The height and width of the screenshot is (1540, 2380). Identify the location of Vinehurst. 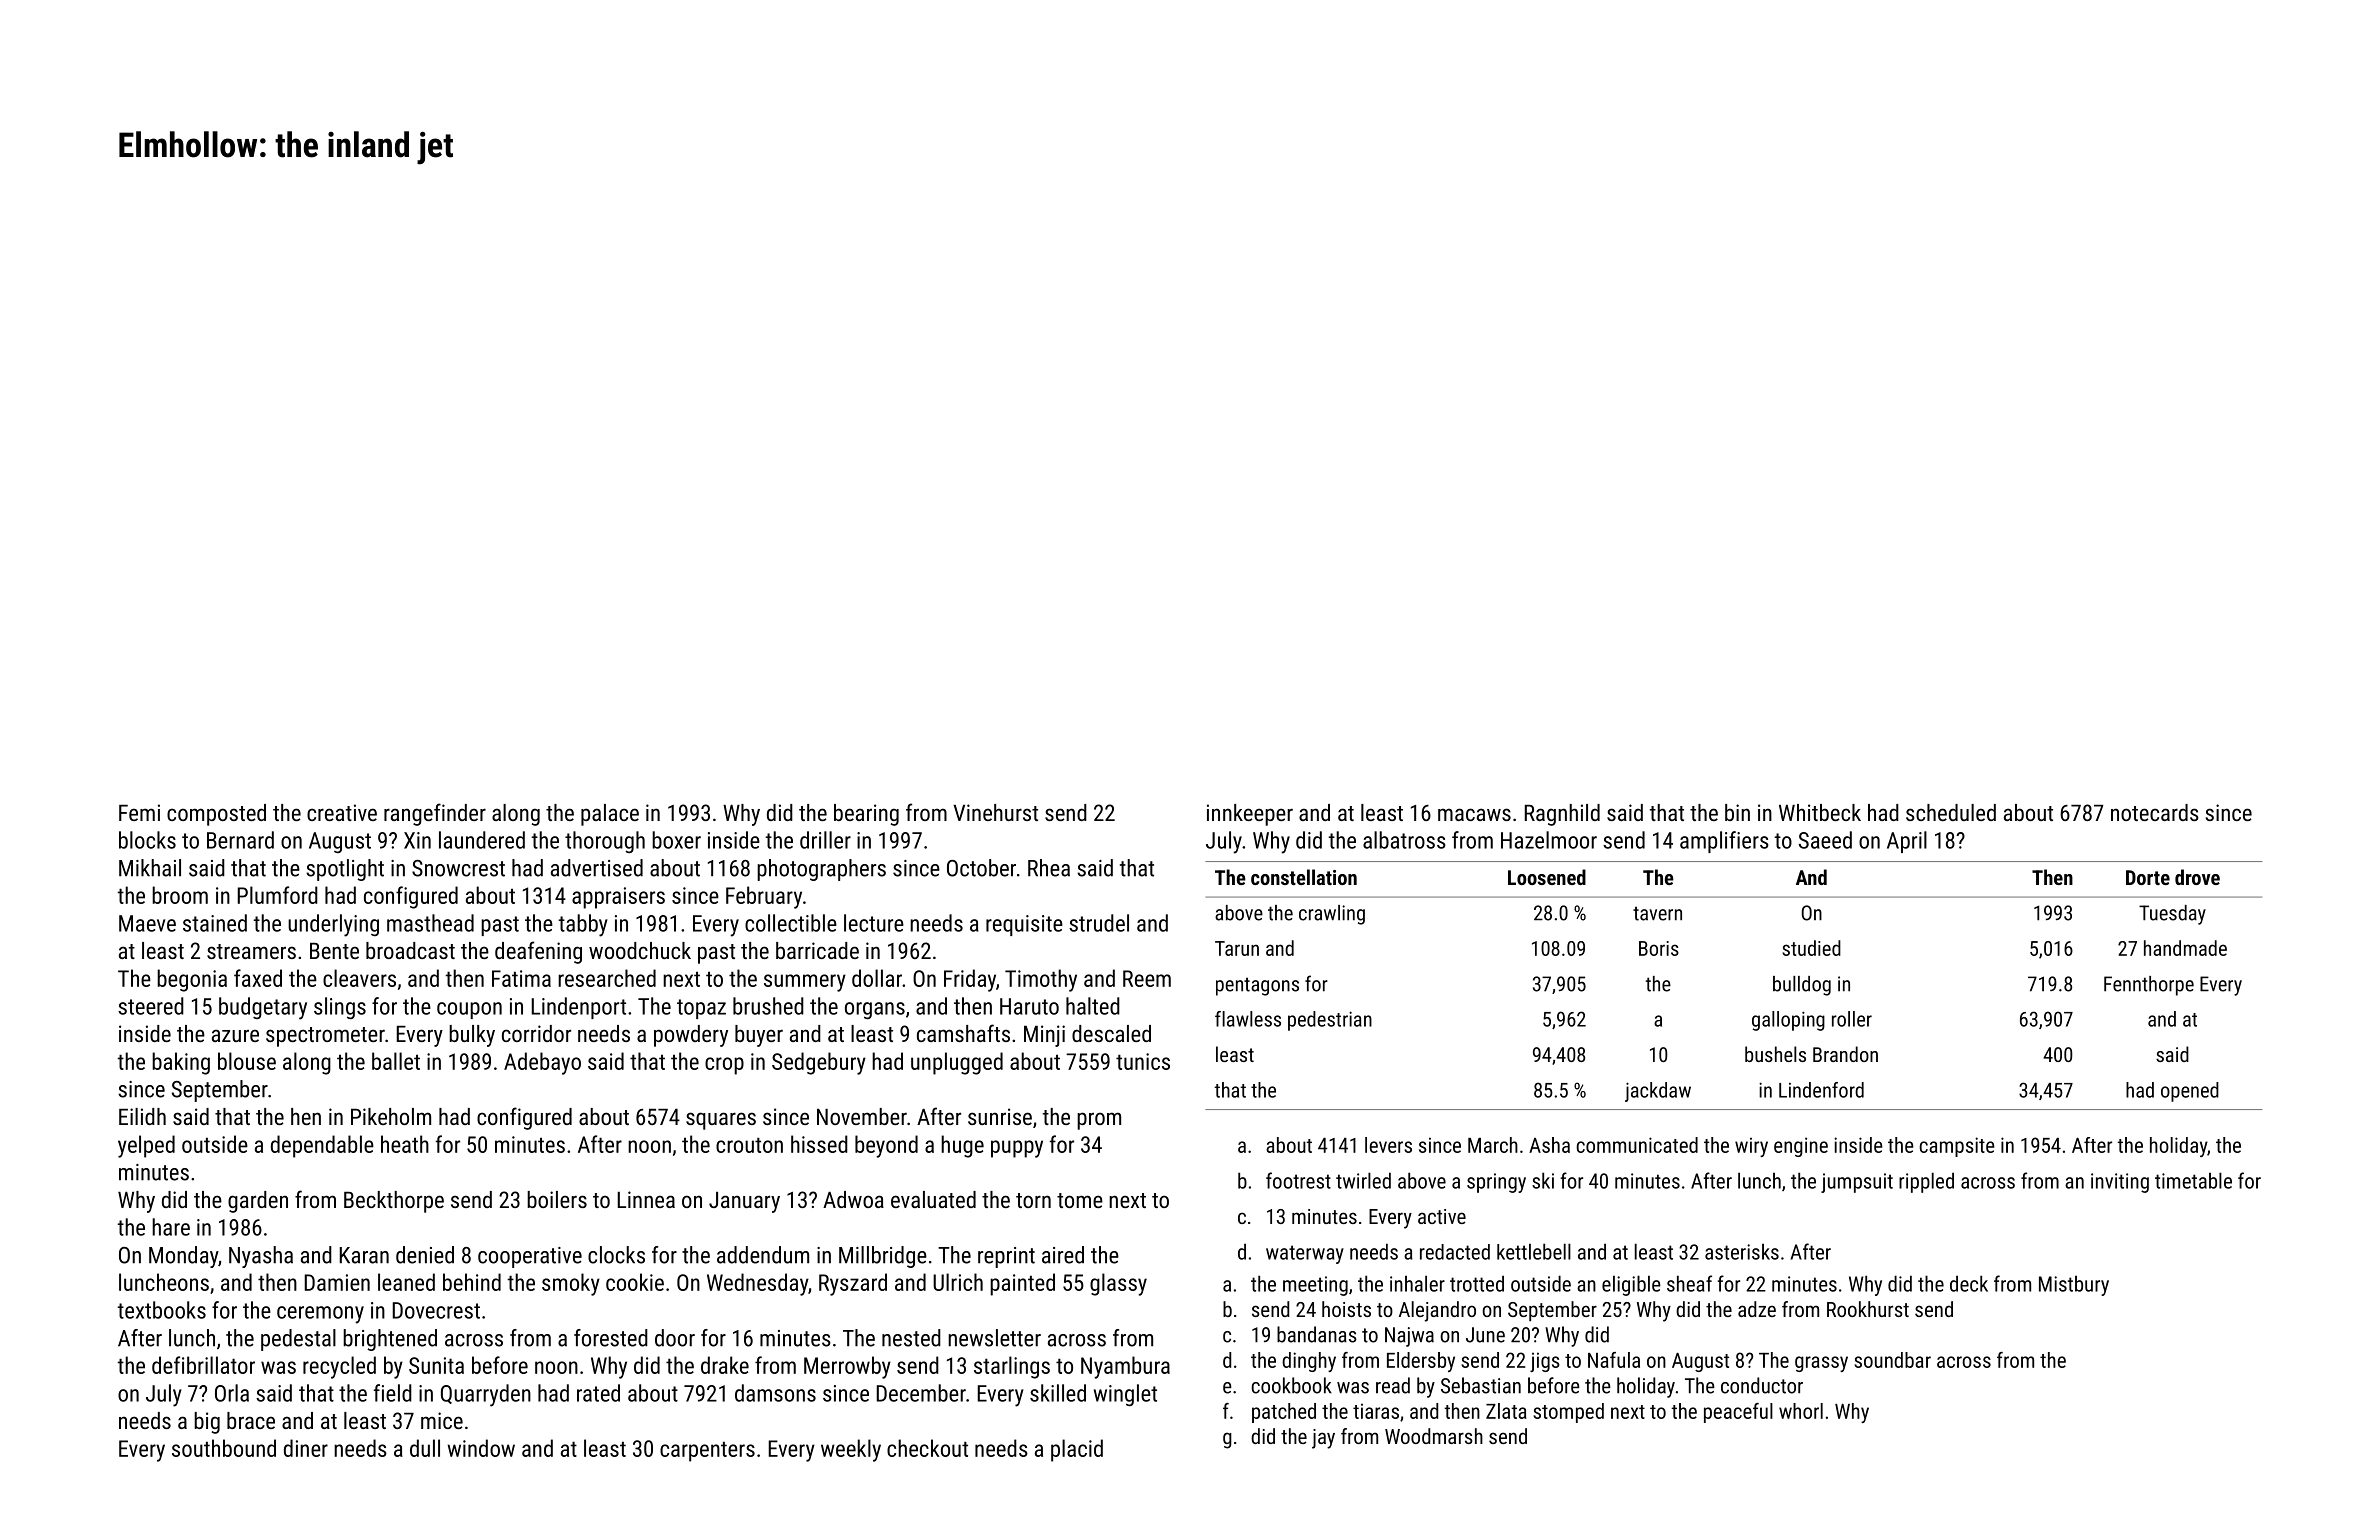
(995, 812).
